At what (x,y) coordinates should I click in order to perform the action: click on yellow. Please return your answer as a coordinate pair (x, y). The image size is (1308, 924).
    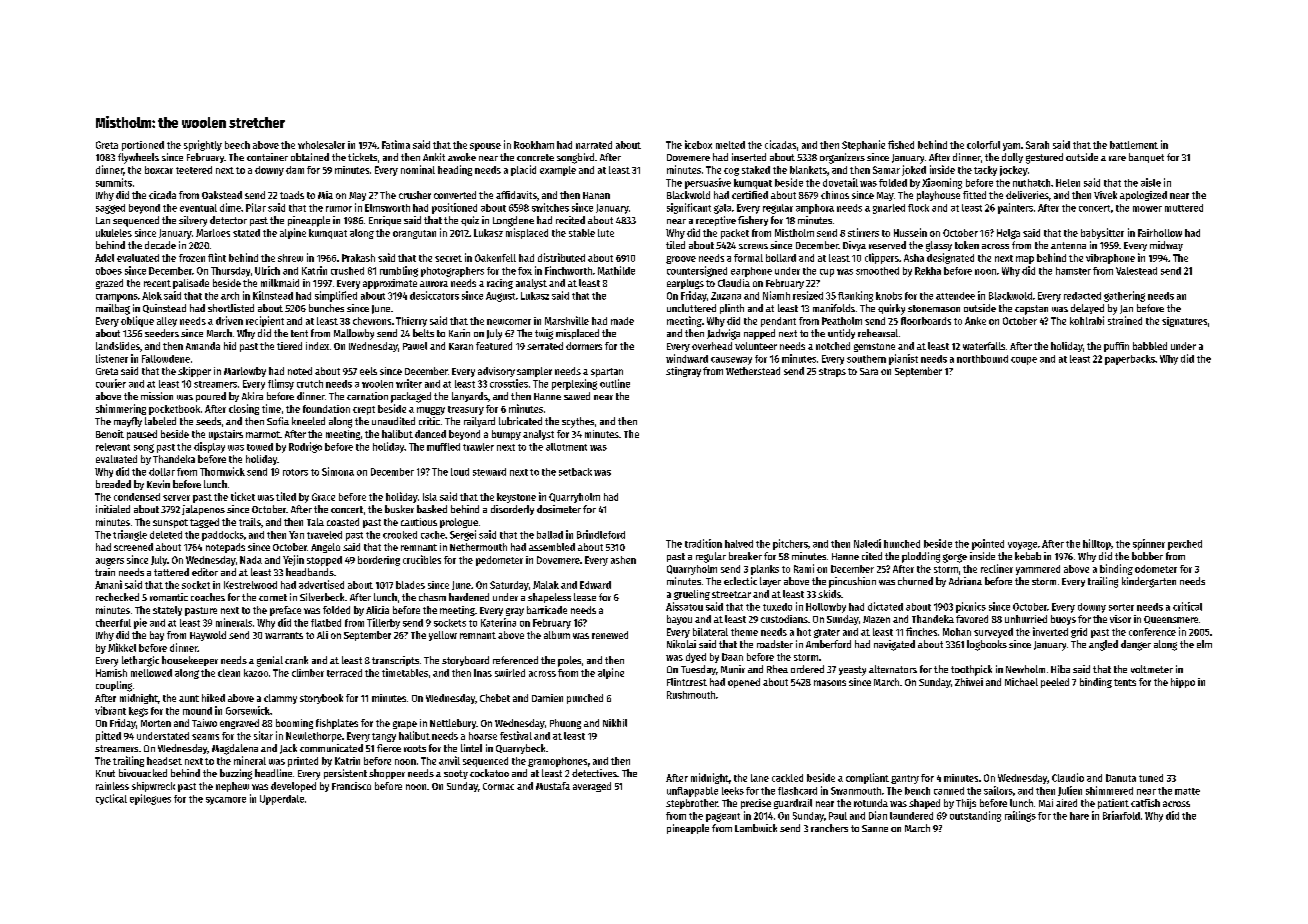
    Looking at the image, I should click on (443, 636).
